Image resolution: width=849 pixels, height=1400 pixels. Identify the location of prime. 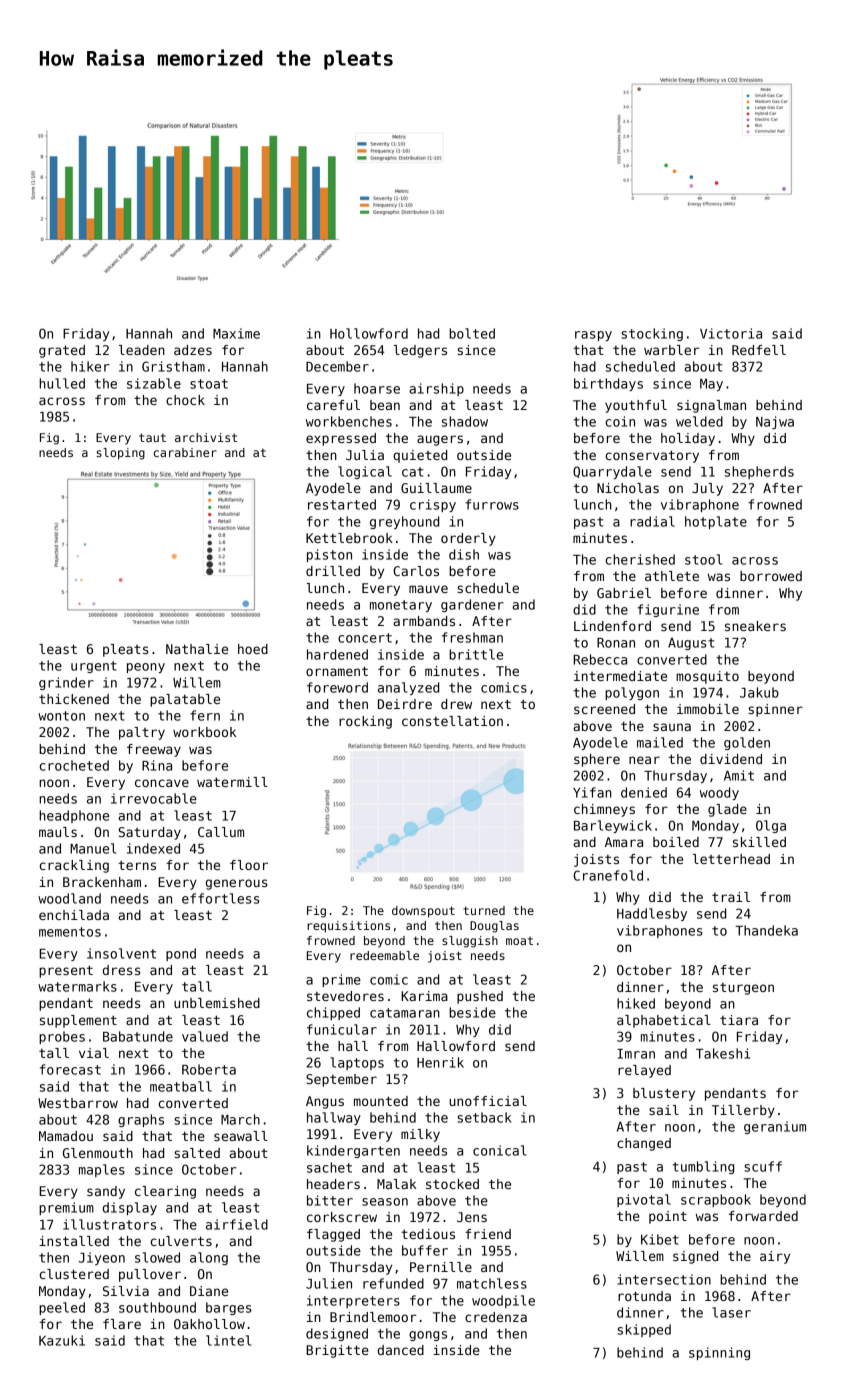
(341, 980).
